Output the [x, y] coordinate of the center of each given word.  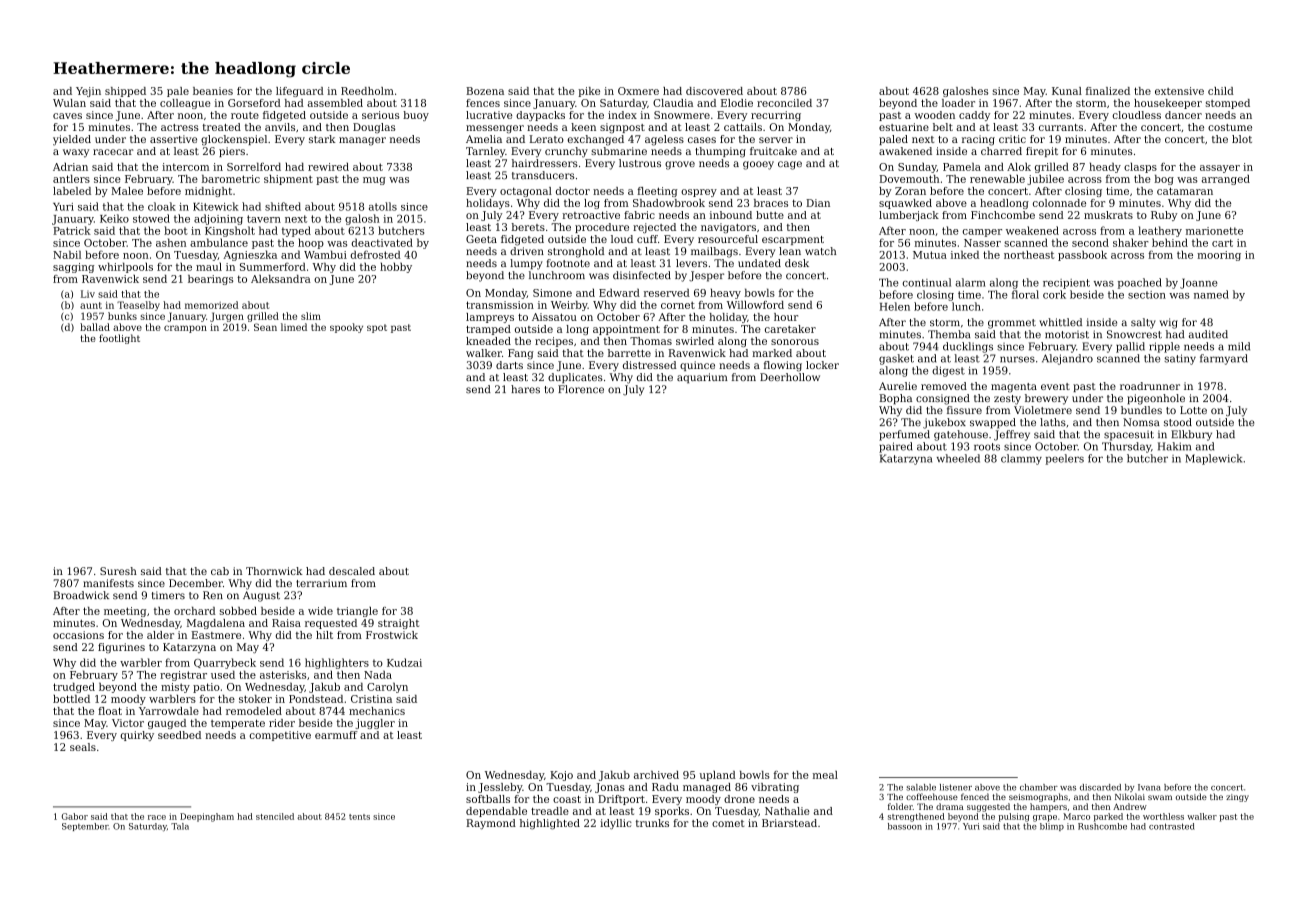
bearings [210, 280]
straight [398, 624]
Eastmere [216, 635]
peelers [1064, 459]
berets [528, 227]
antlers [71, 179]
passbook [1082, 255]
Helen [895, 306]
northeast [1029, 255]
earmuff [336, 735]
